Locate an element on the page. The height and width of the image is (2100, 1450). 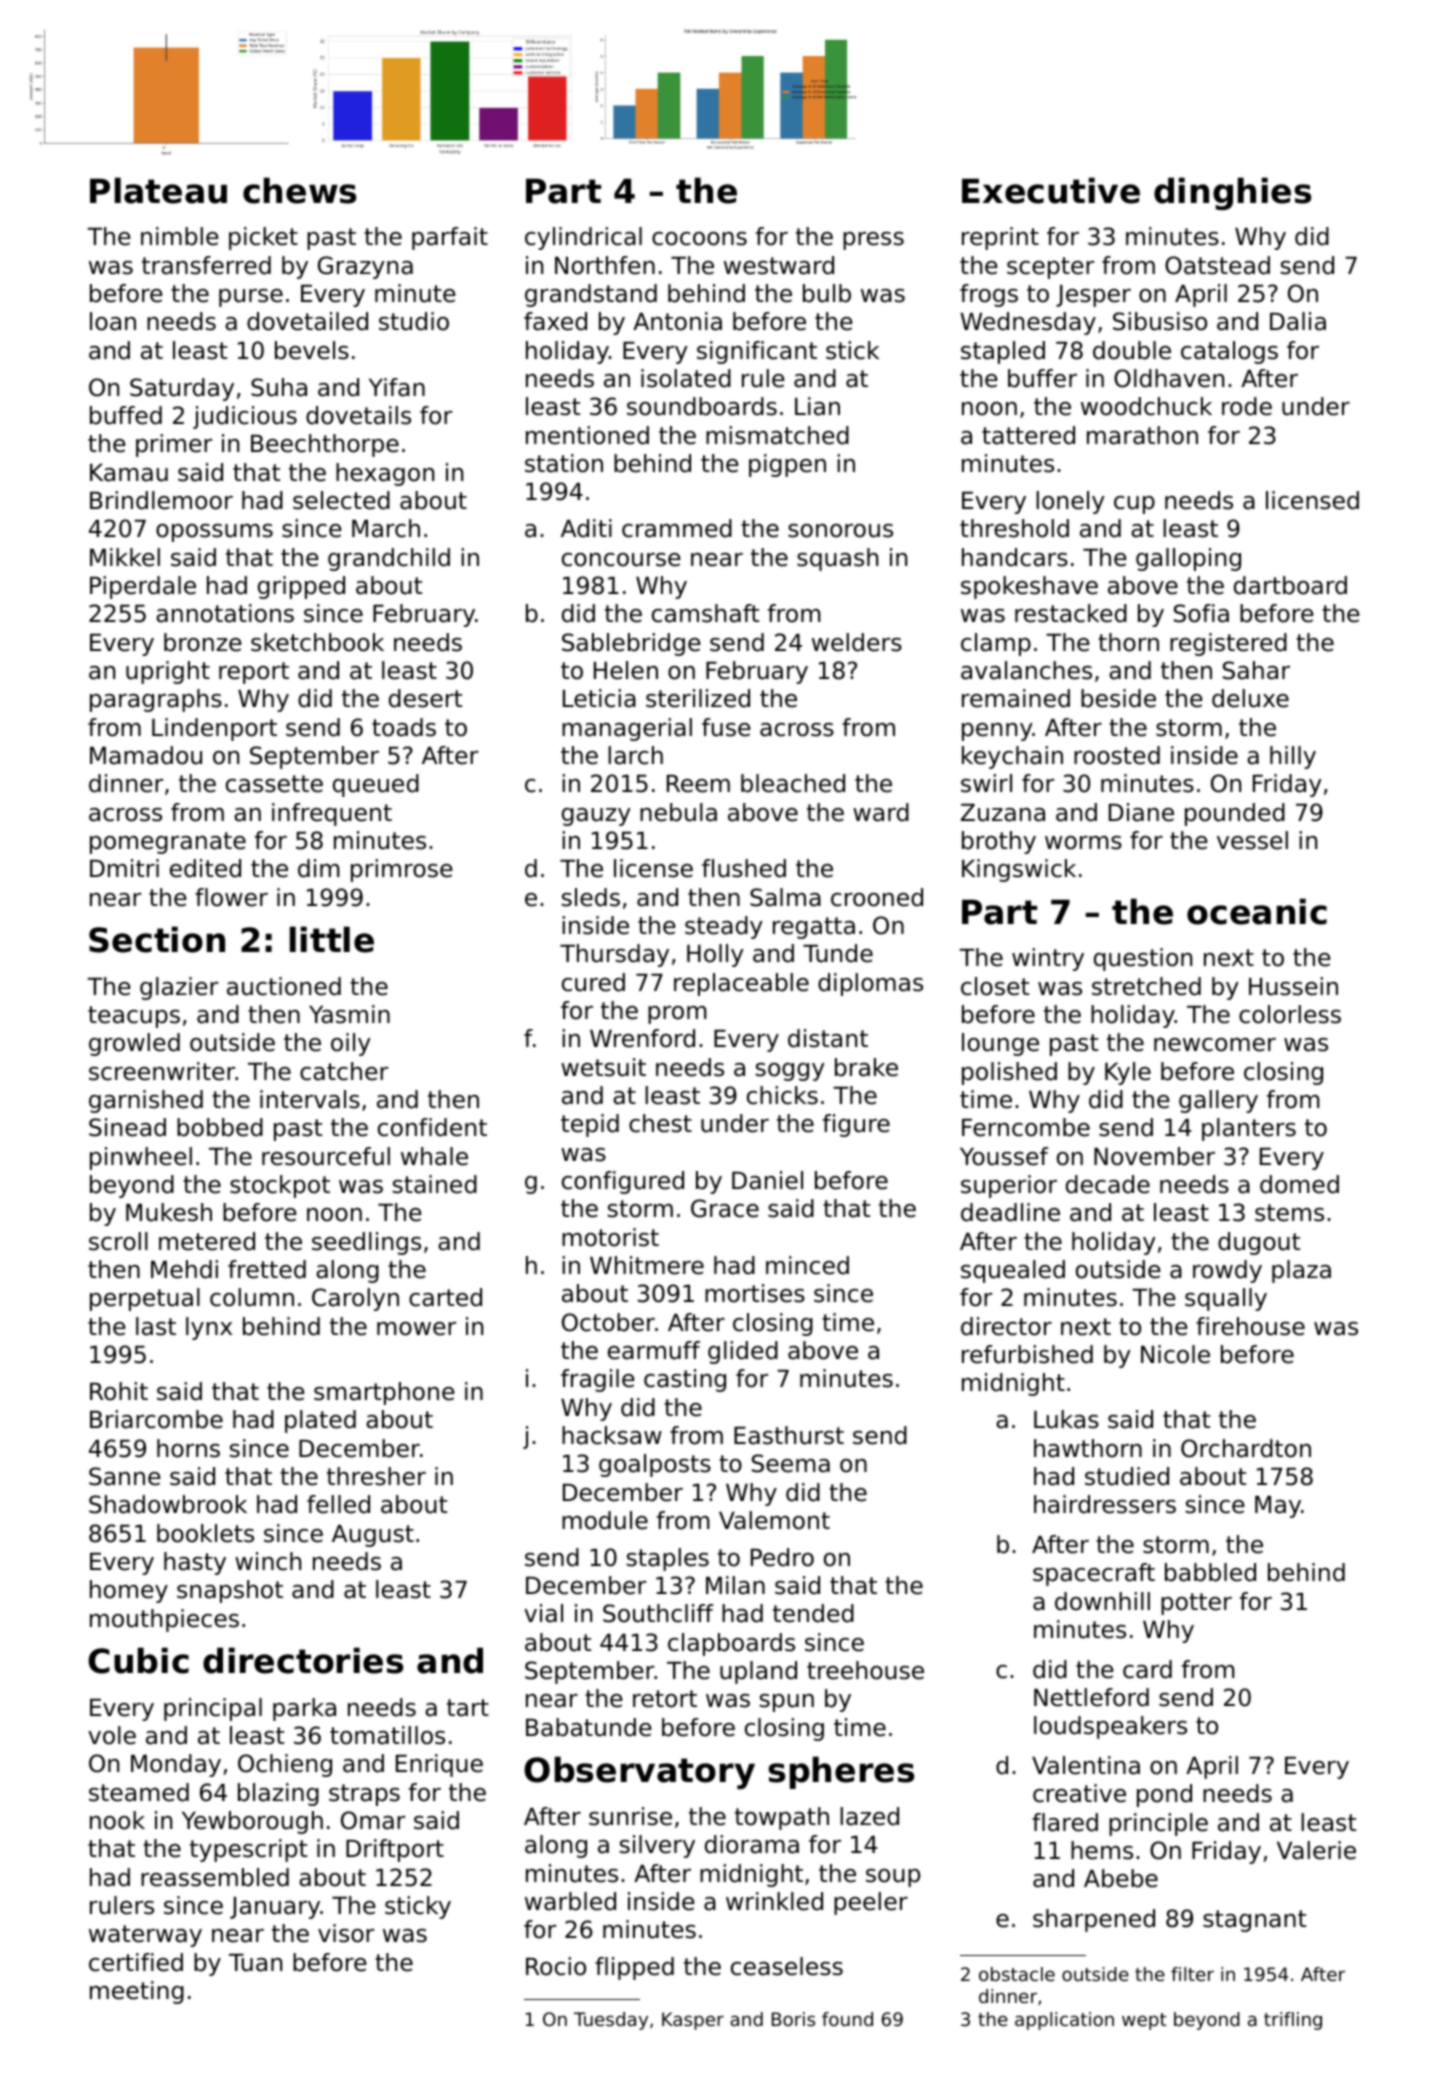
Carolyn is located at coordinates (355, 1299).
